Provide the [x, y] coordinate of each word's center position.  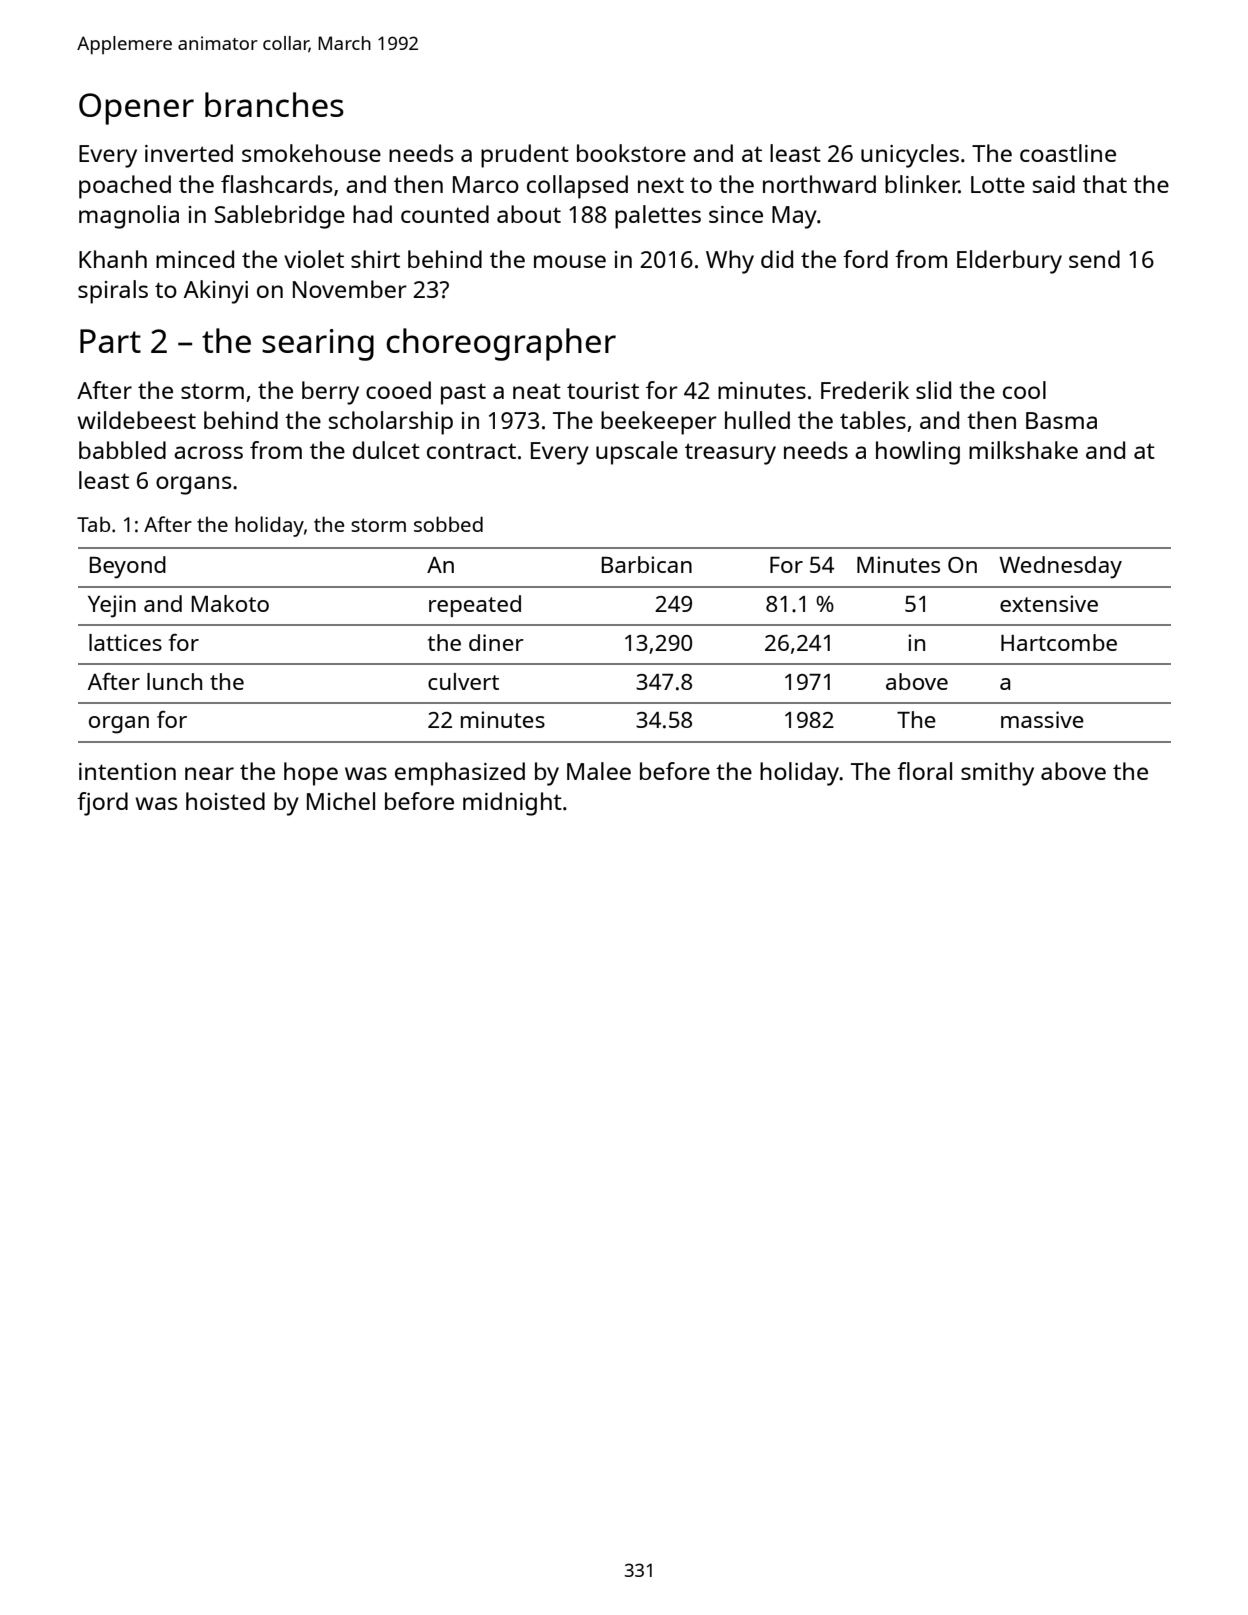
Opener [136, 109]
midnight [512, 804]
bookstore [631, 153]
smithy [997, 774]
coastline [1068, 153]
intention [127, 771]
